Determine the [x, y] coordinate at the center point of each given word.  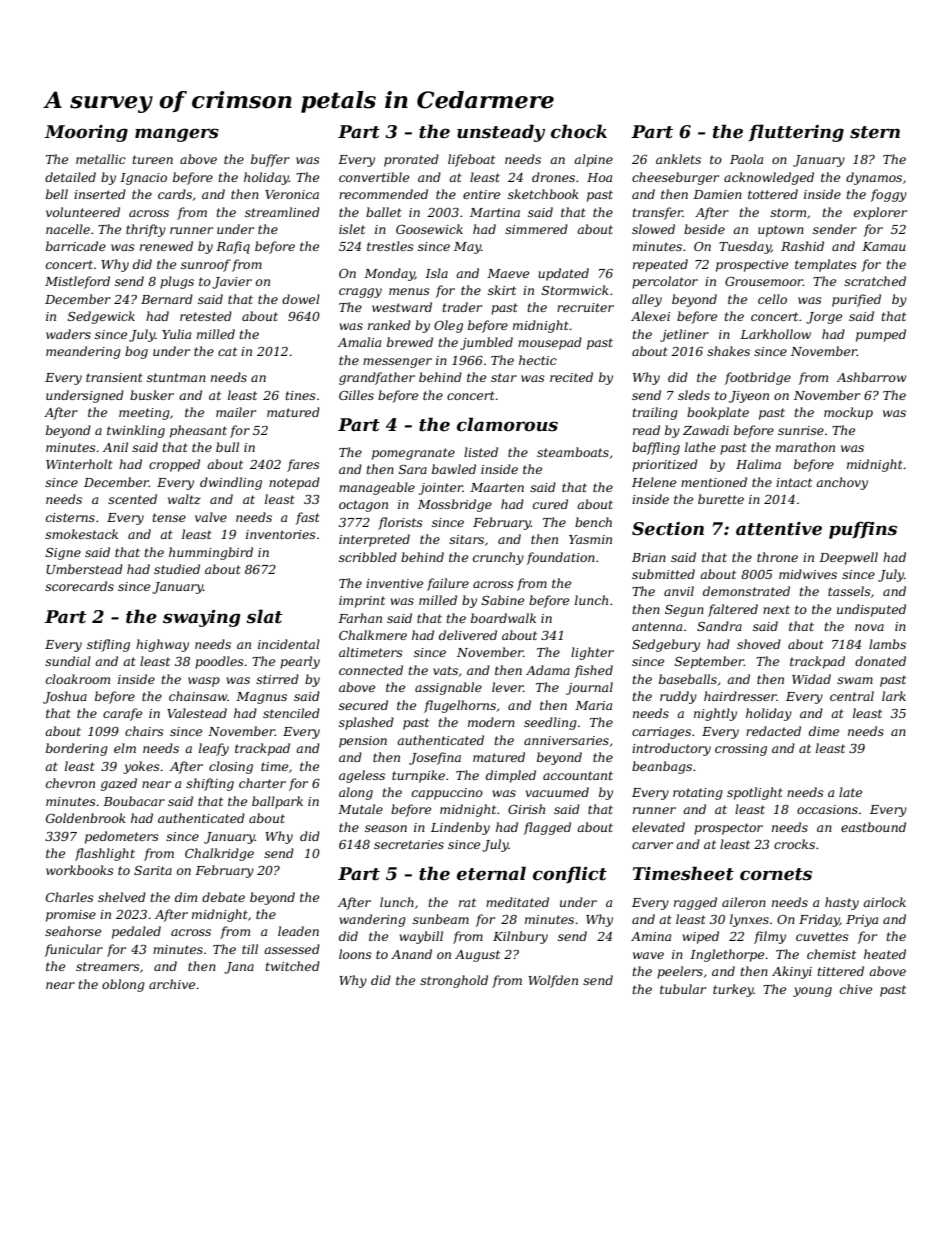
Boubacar [134, 801]
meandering [83, 352]
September [709, 662]
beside [704, 229]
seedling [550, 723]
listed [481, 452]
